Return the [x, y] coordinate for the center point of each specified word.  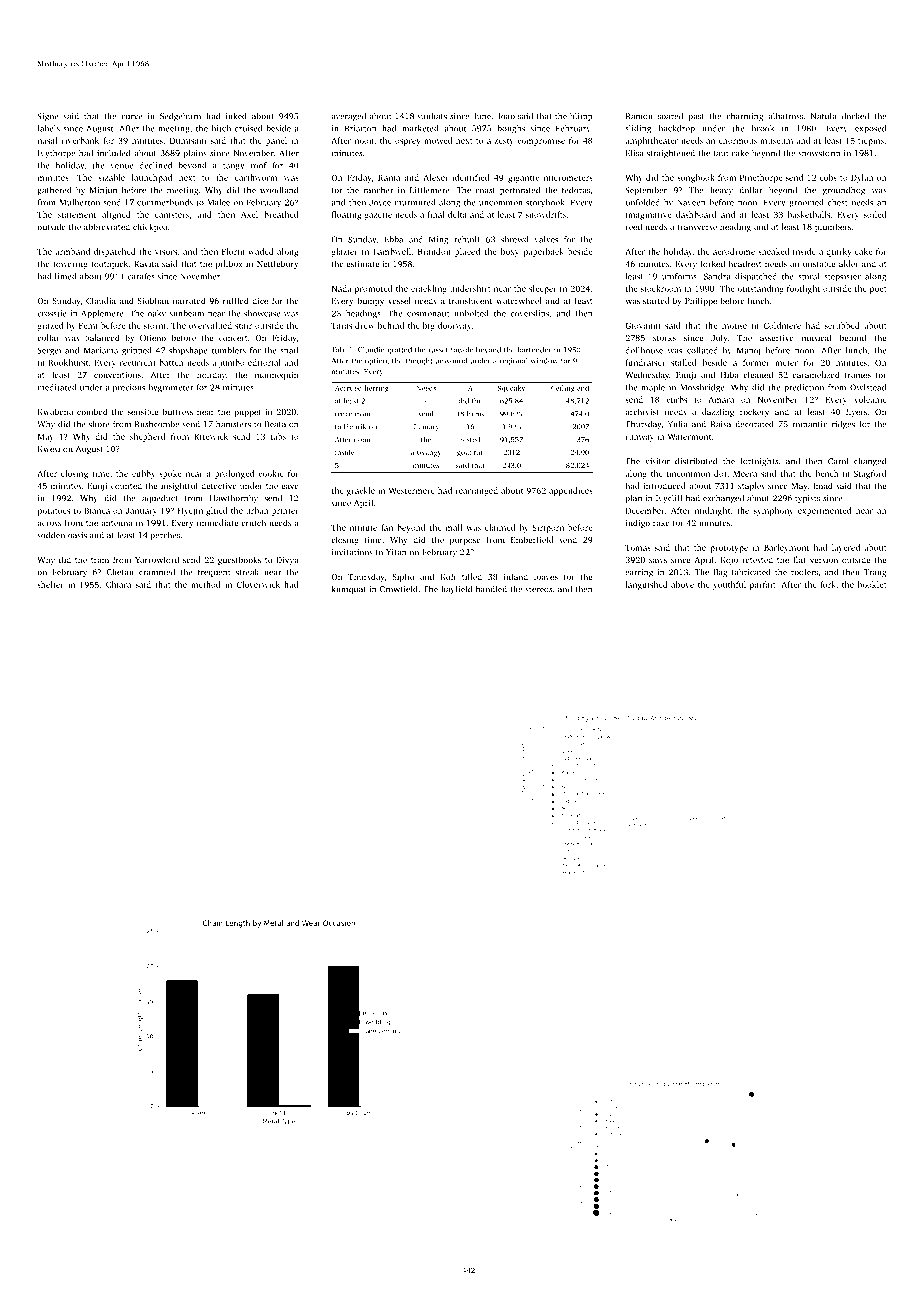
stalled [683, 362]
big [429, 326]
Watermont [689, 436]
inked [236, 116]
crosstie [52, 313]
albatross [785, 116]
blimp [581, 117]
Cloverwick [258, 584]
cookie [271, 473]
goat [464, 454]
